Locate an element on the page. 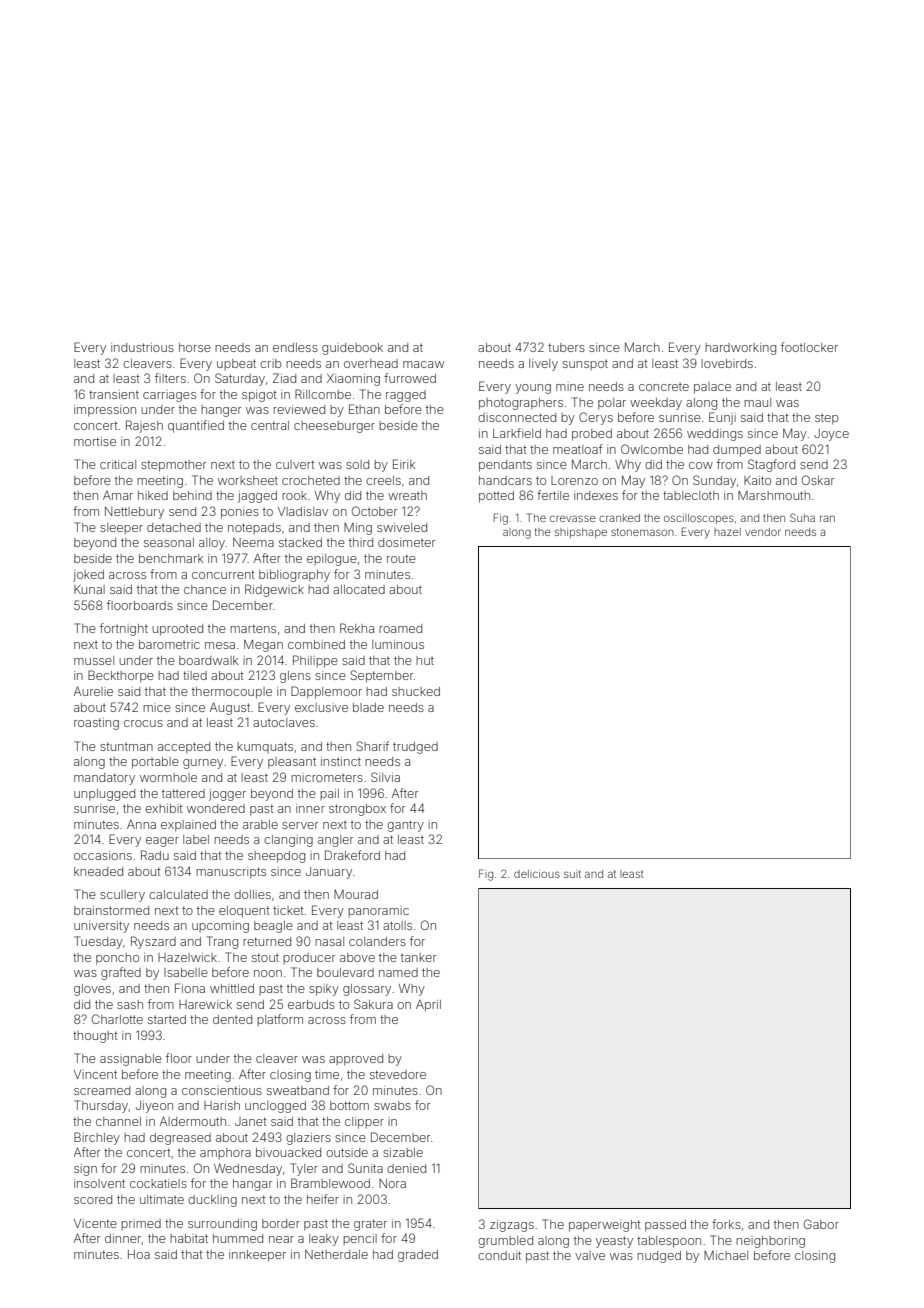 The image size is (924, 1308). horse is located at coordinates (195, 347).
